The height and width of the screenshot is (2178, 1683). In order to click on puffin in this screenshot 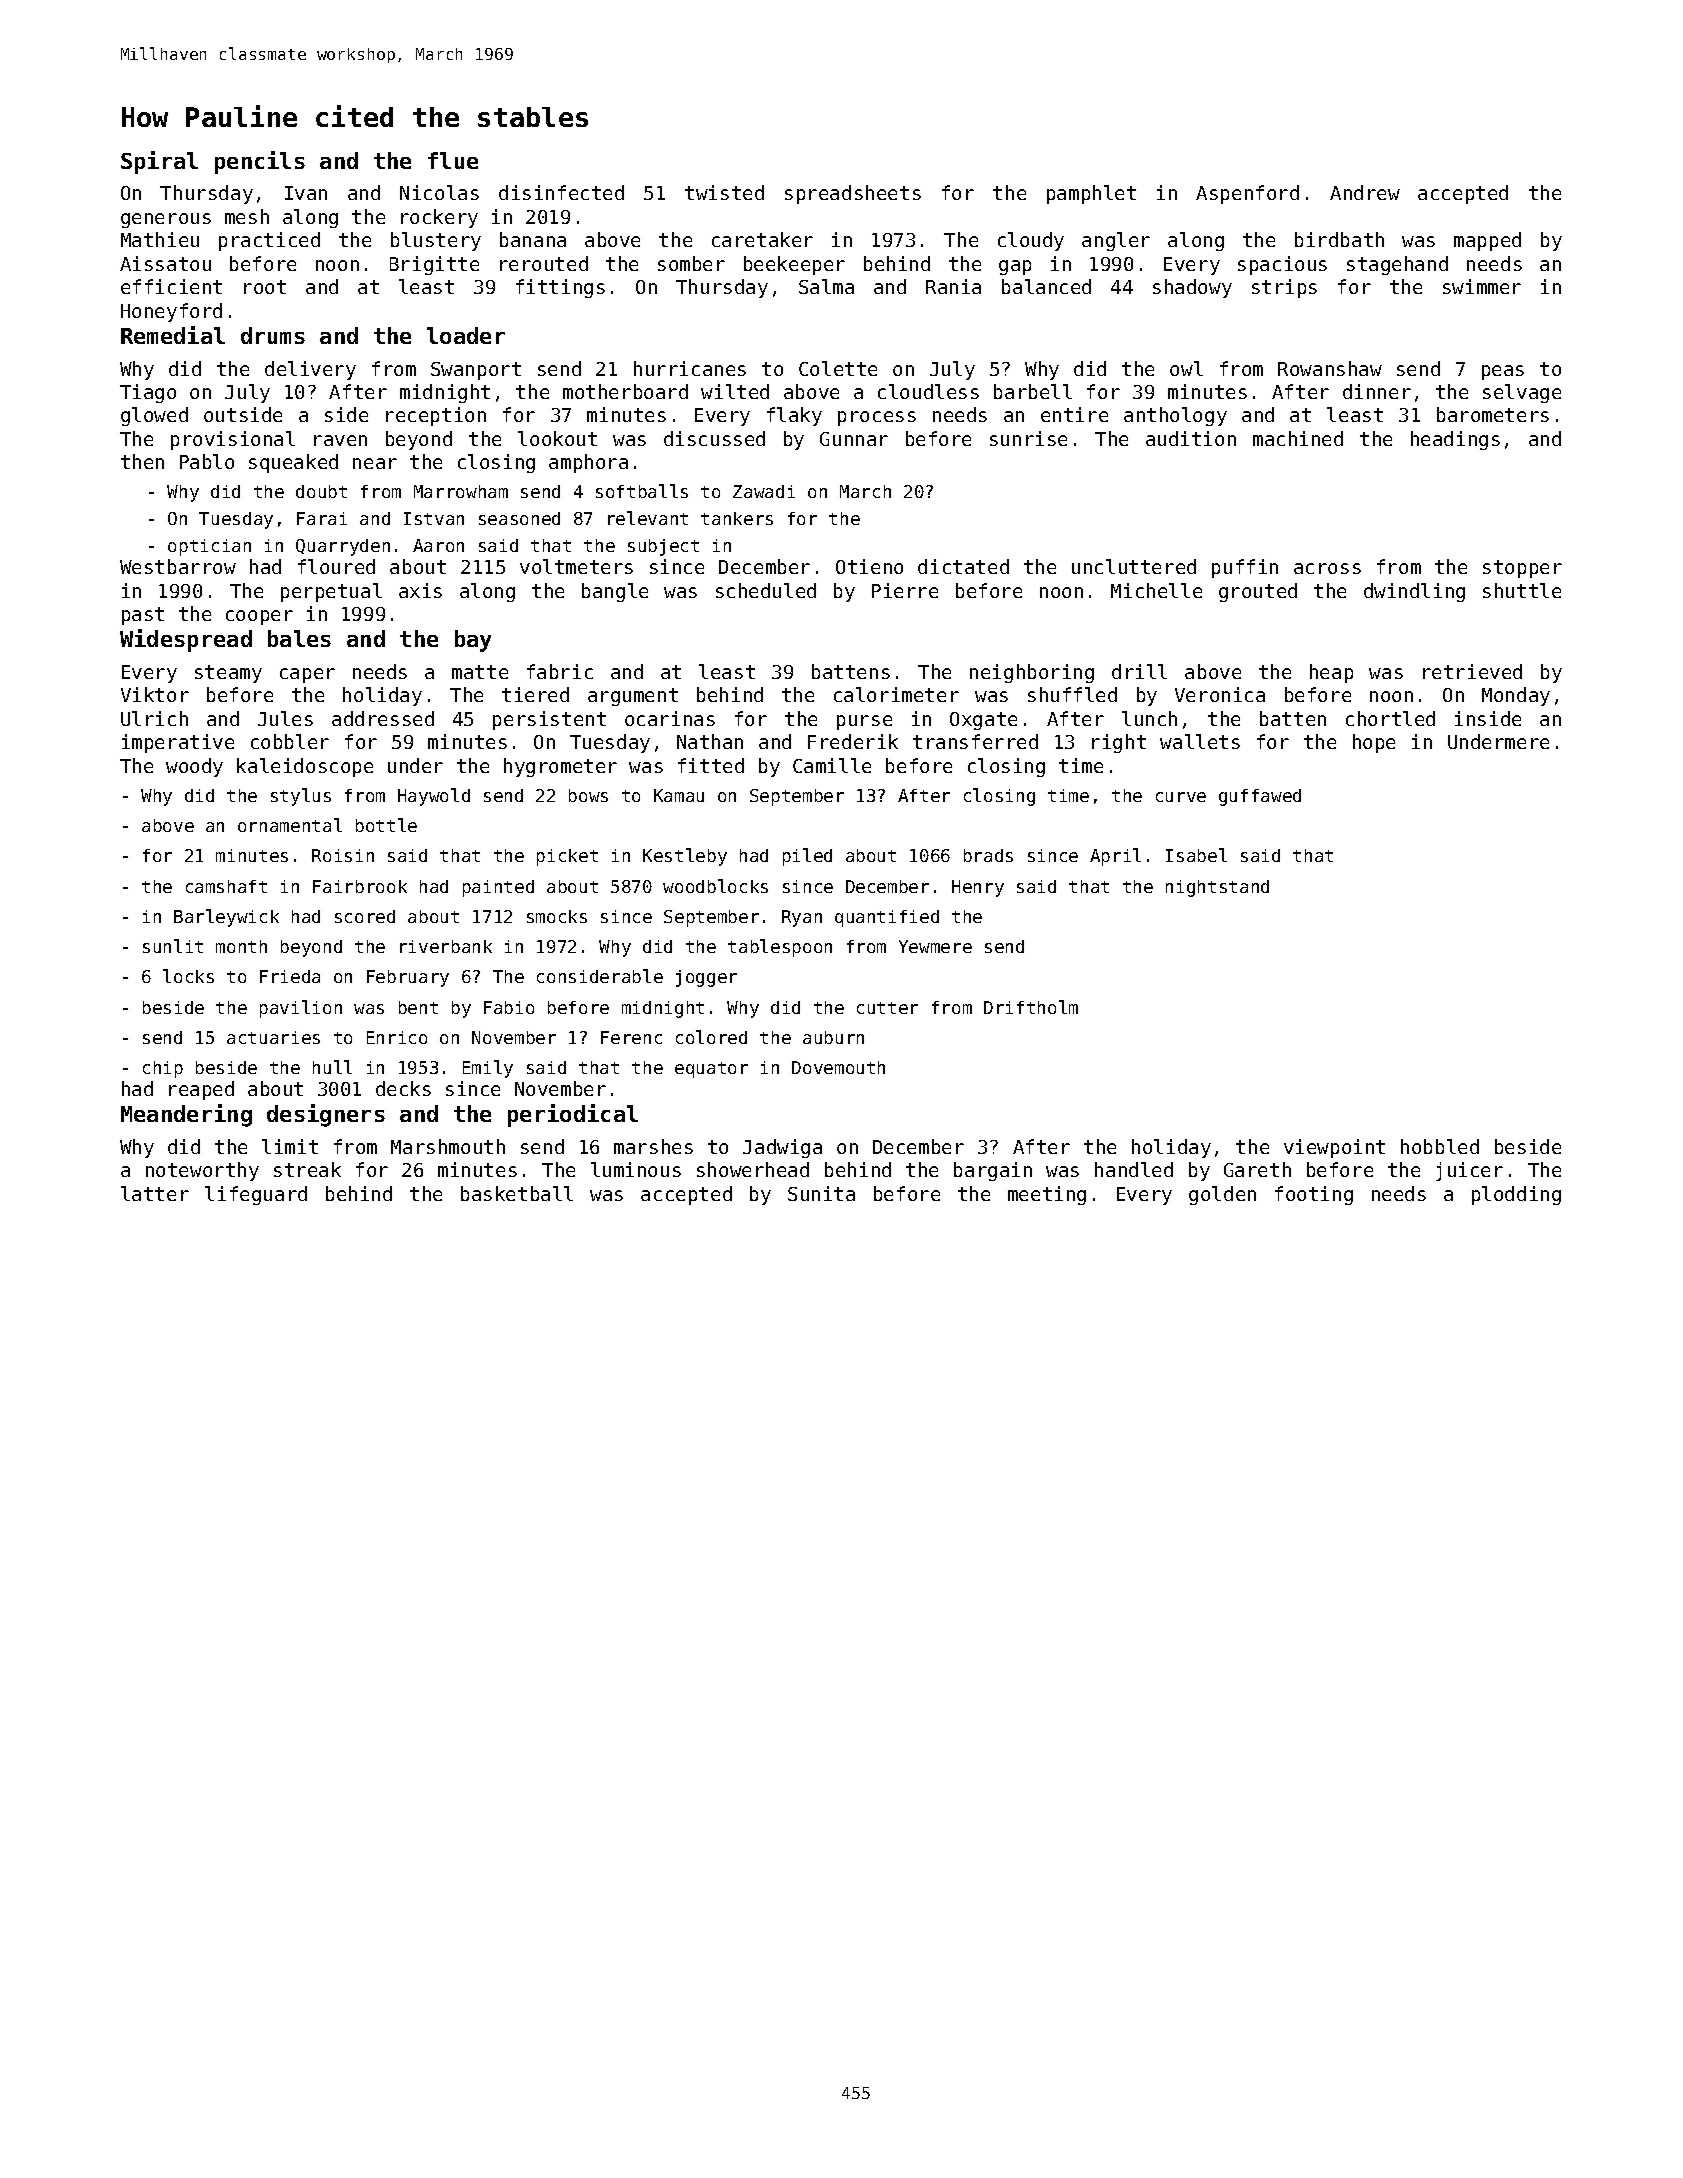, I will do `click(1245, 568)`.
